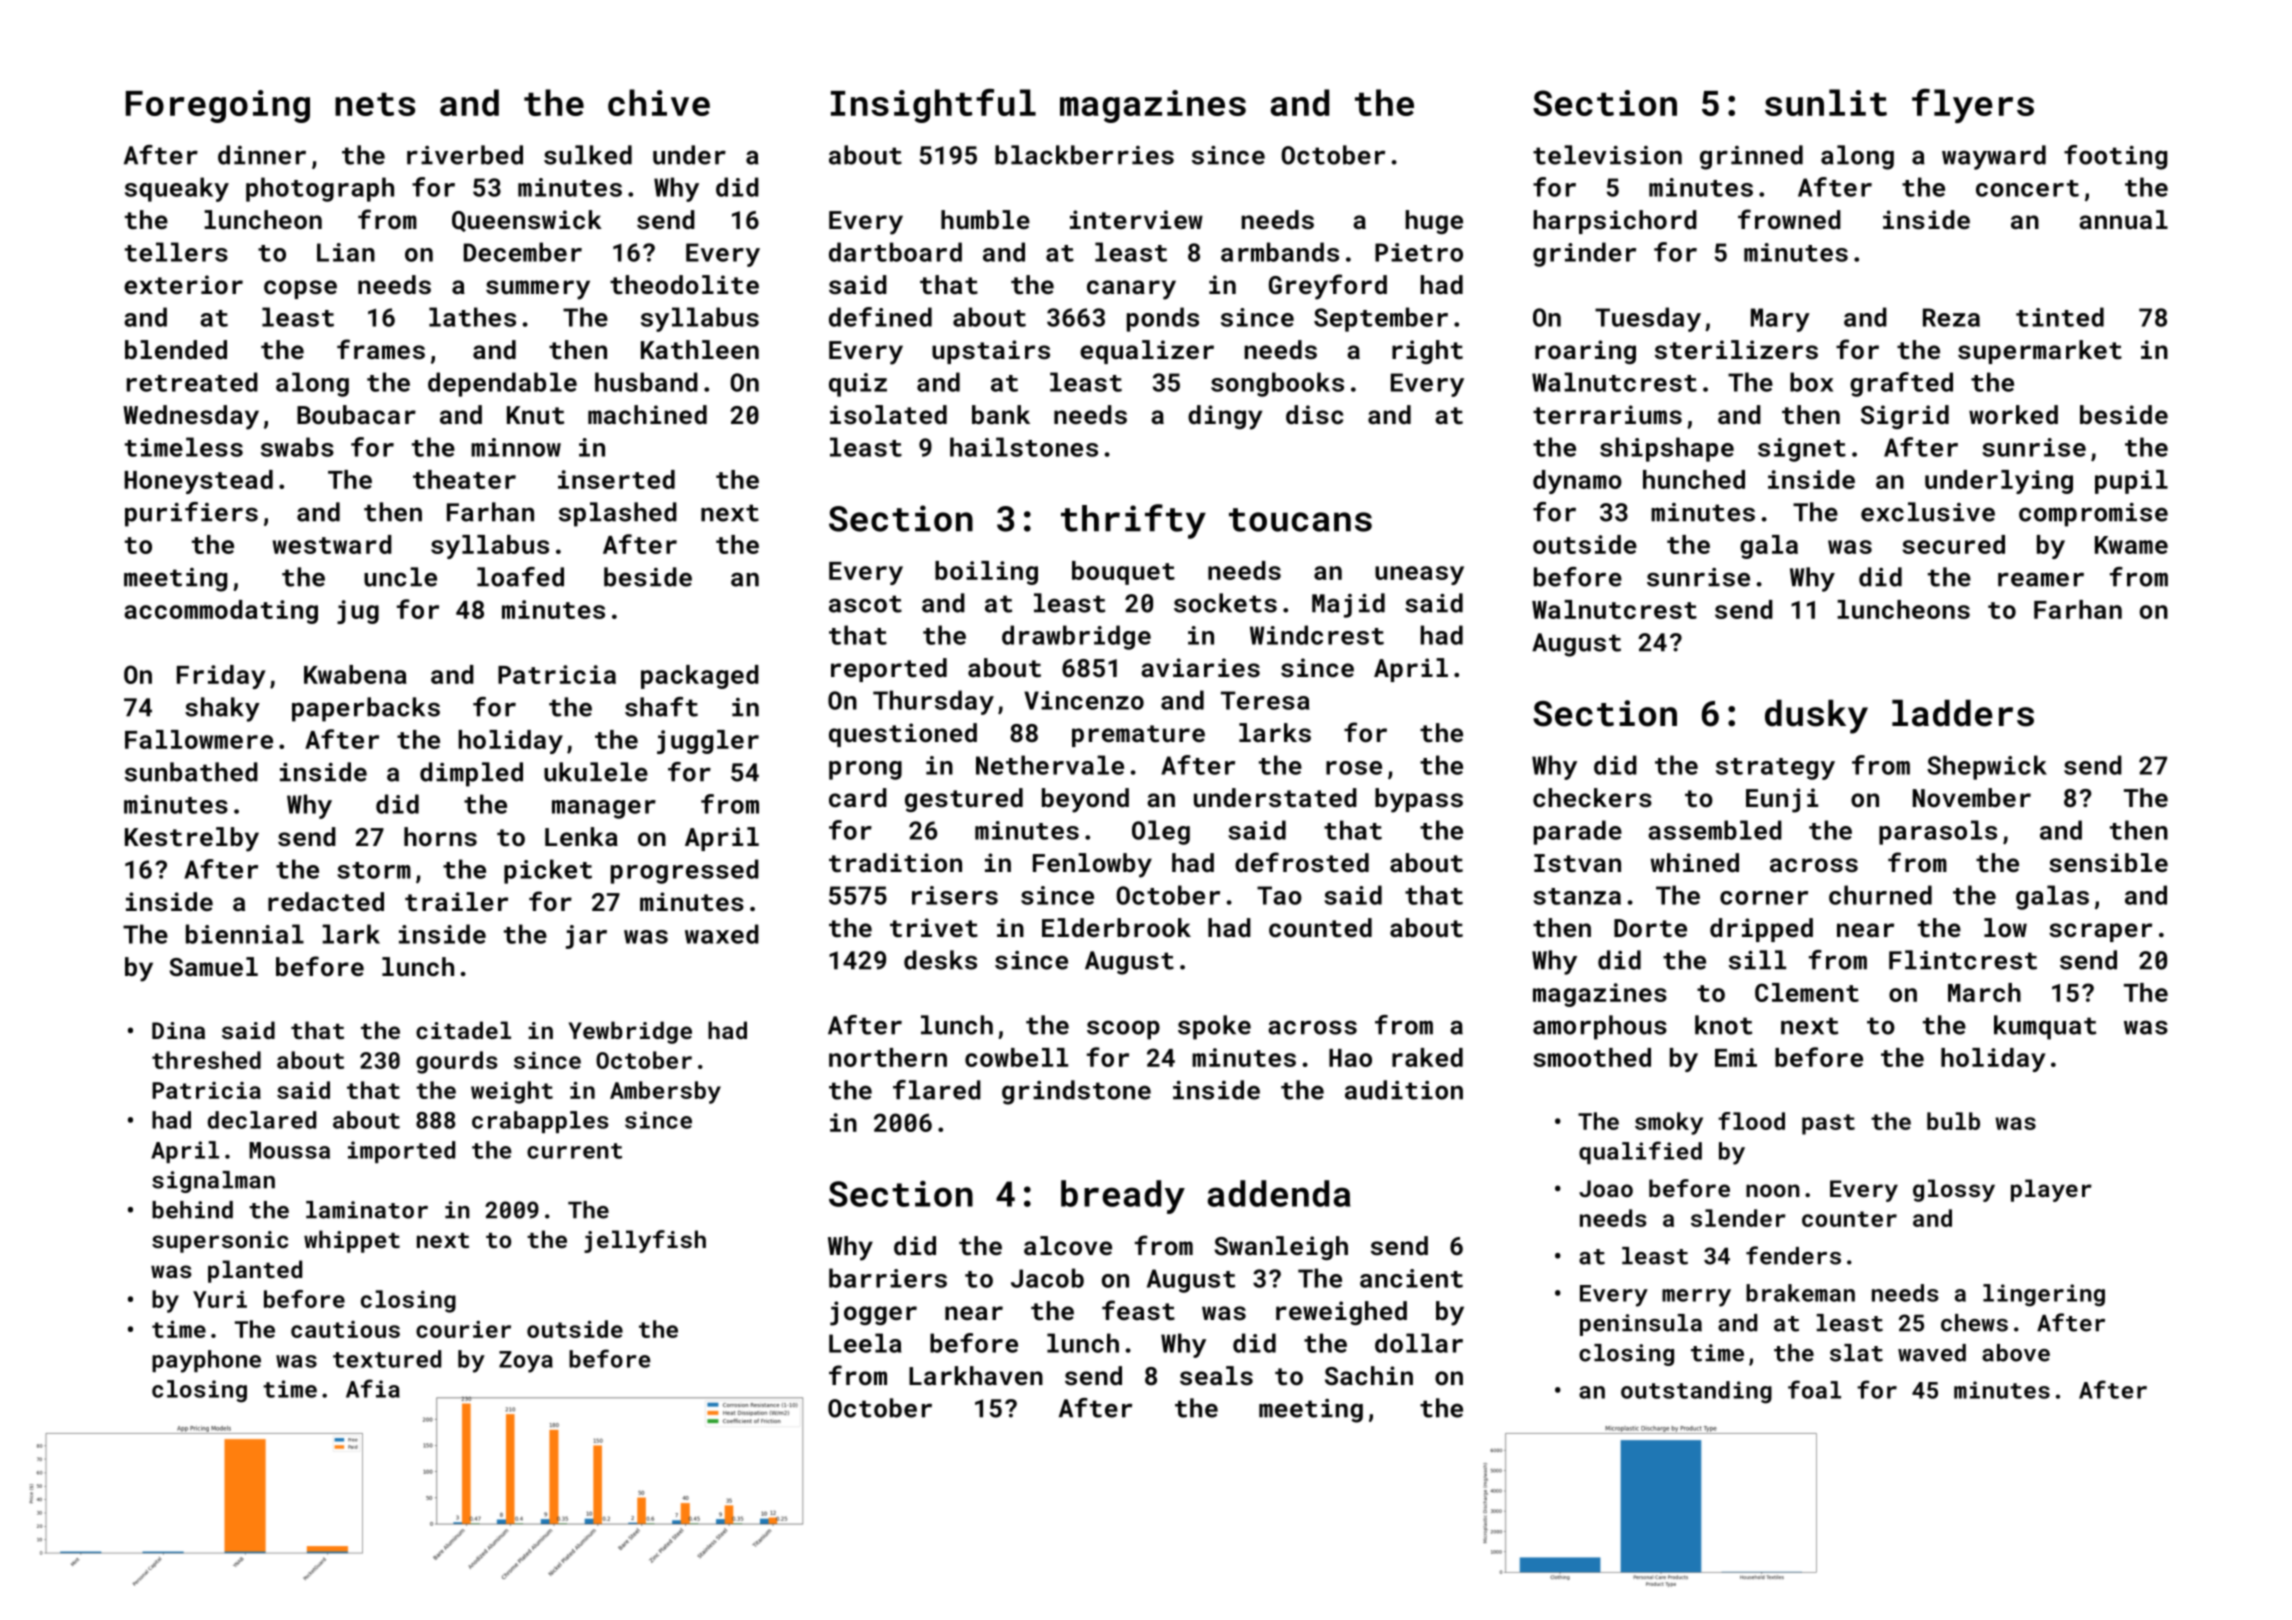 This screenshot has width=2292, height=1620. Describe the element at coordinates (1216, 1375) in the screenshot. I see `seals` at that location.
